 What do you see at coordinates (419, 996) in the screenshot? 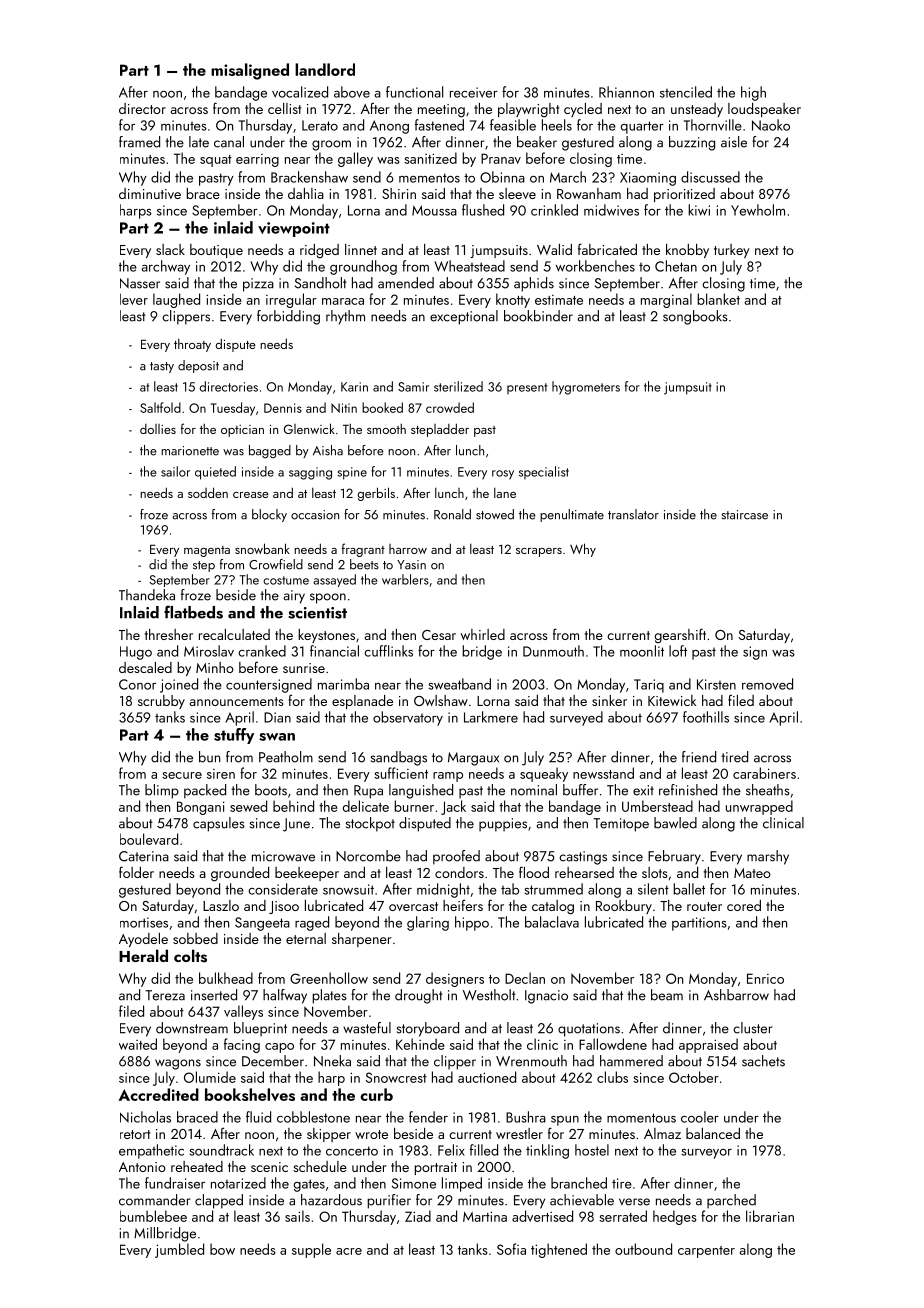
I see `drought` at bounding box center [419, 996].
